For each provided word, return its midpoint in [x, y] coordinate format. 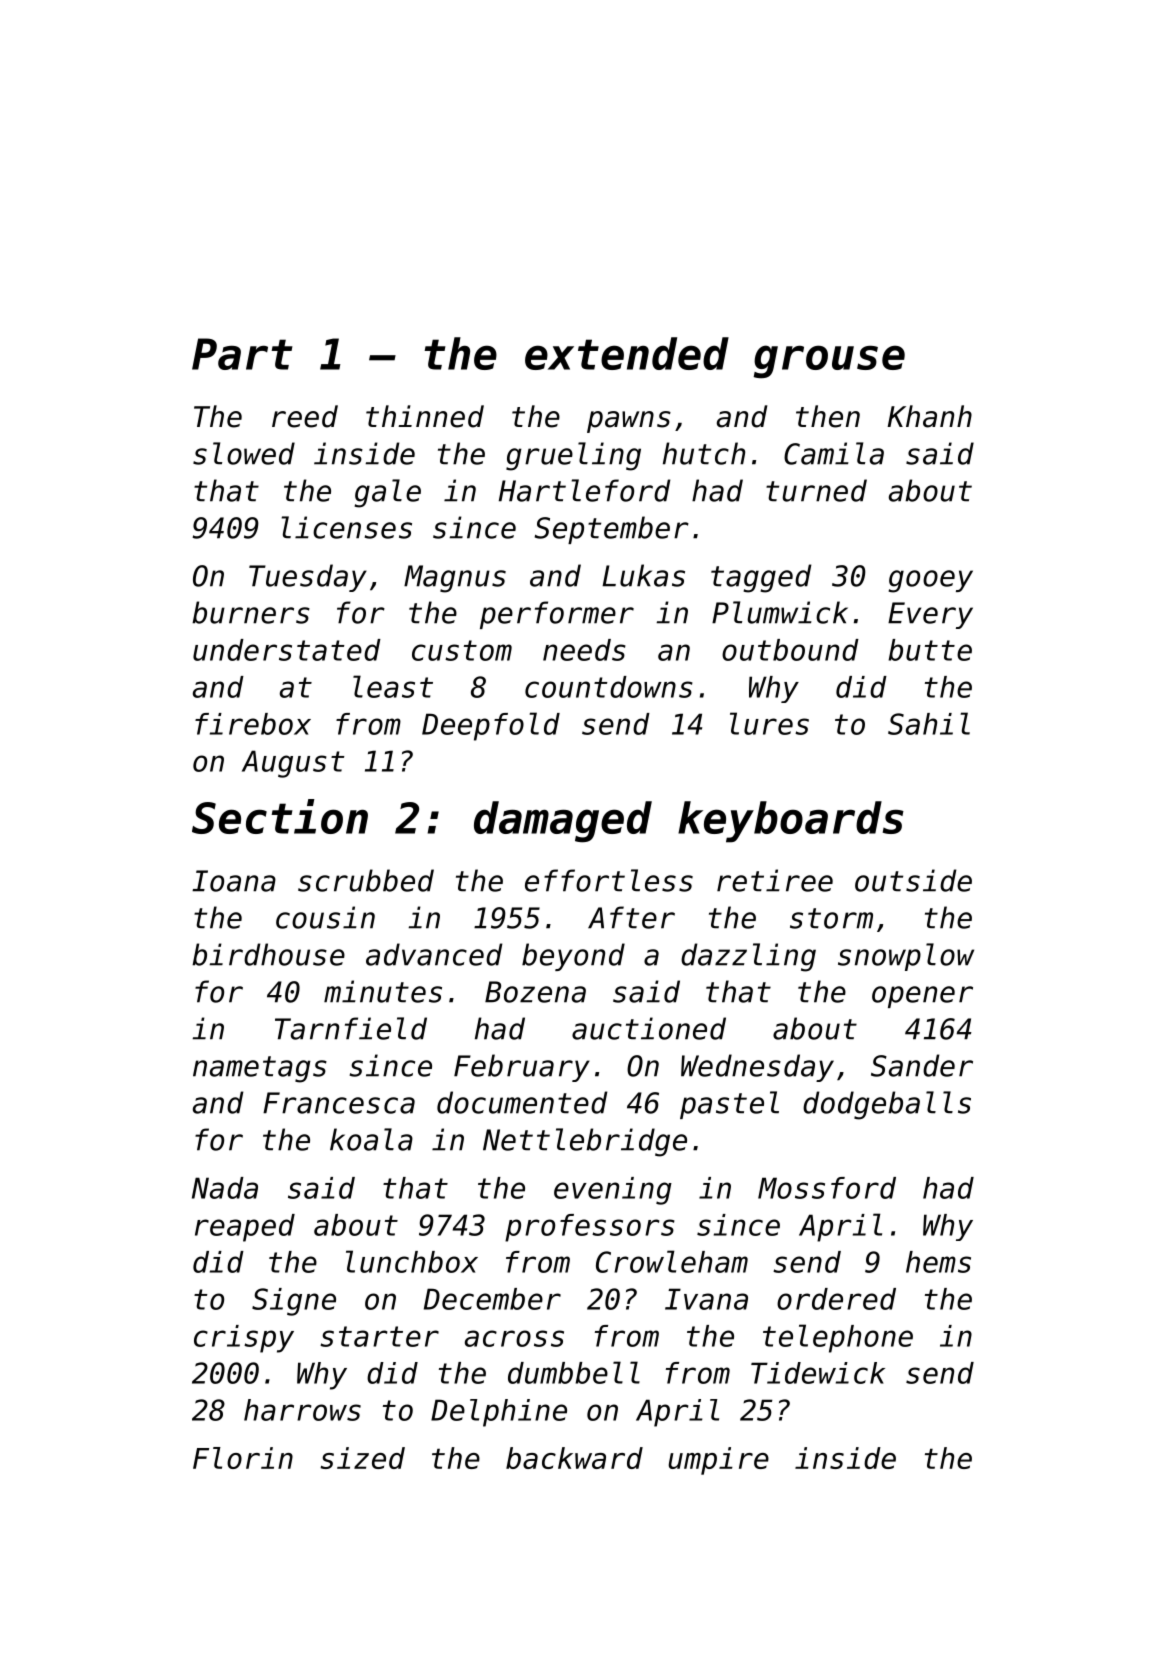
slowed [244, 453]
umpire [719, 1461]
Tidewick [818, 1373]
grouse [829, 362]
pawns [629, 422]
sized [362, 1458]
